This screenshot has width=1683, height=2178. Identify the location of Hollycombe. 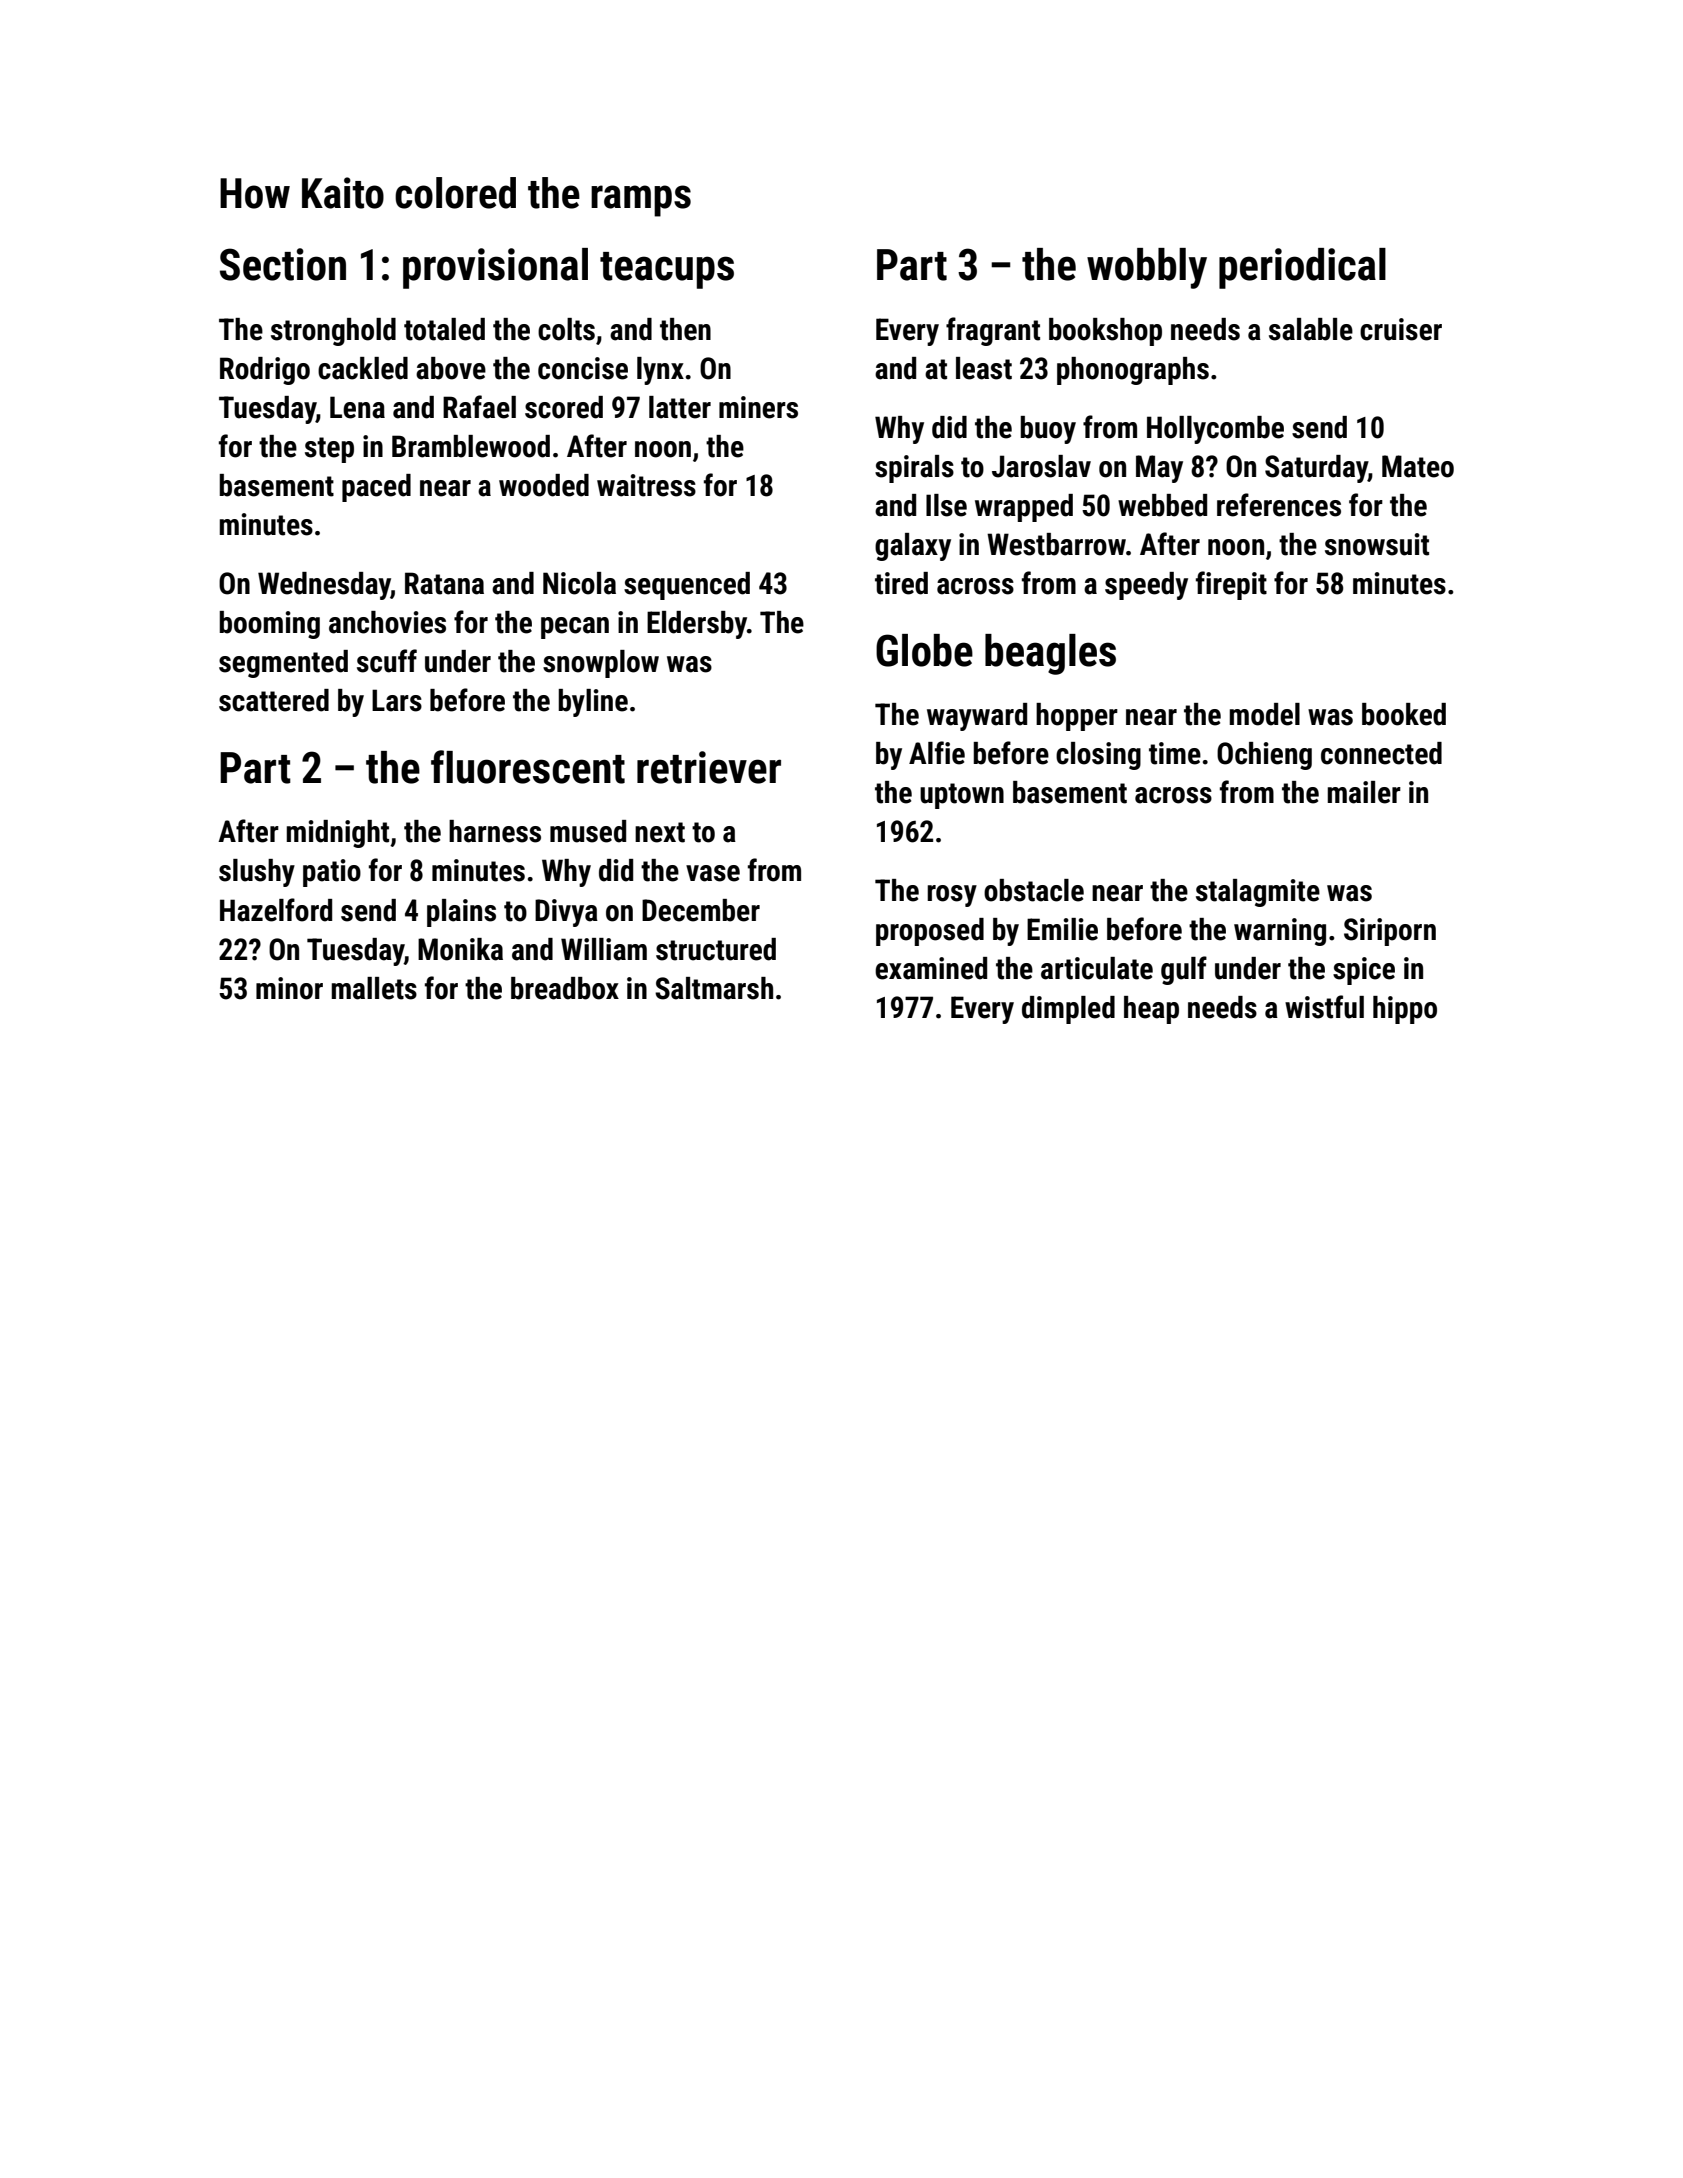
(1215, 430).
